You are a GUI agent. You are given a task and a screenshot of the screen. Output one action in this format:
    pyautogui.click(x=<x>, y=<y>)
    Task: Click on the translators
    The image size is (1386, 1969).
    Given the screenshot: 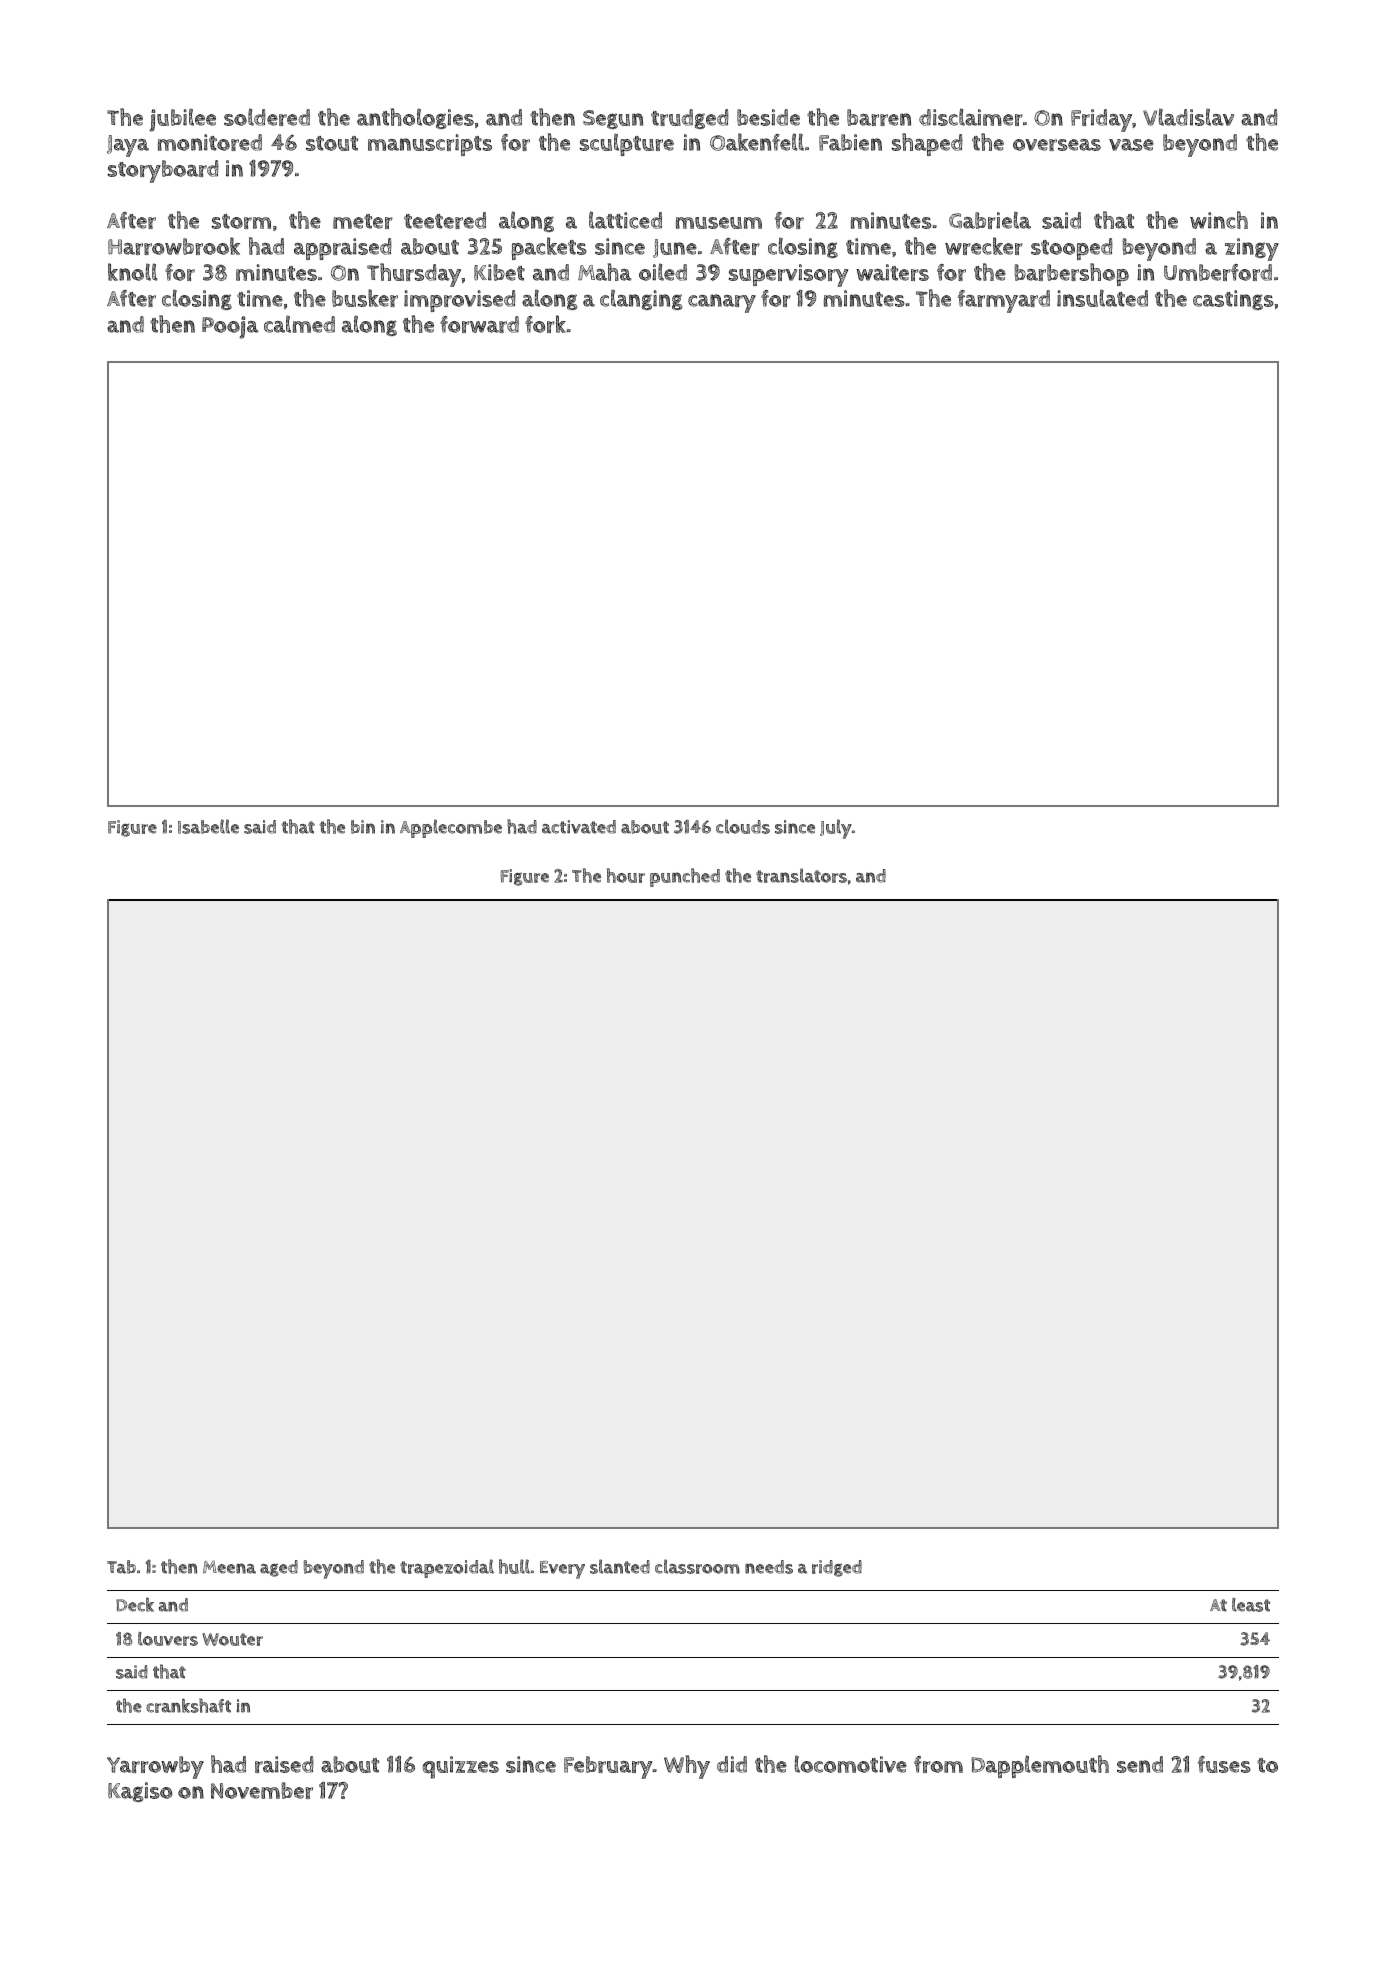 What is the action you would take?
    pyautogui.click(x=801, y=875)
